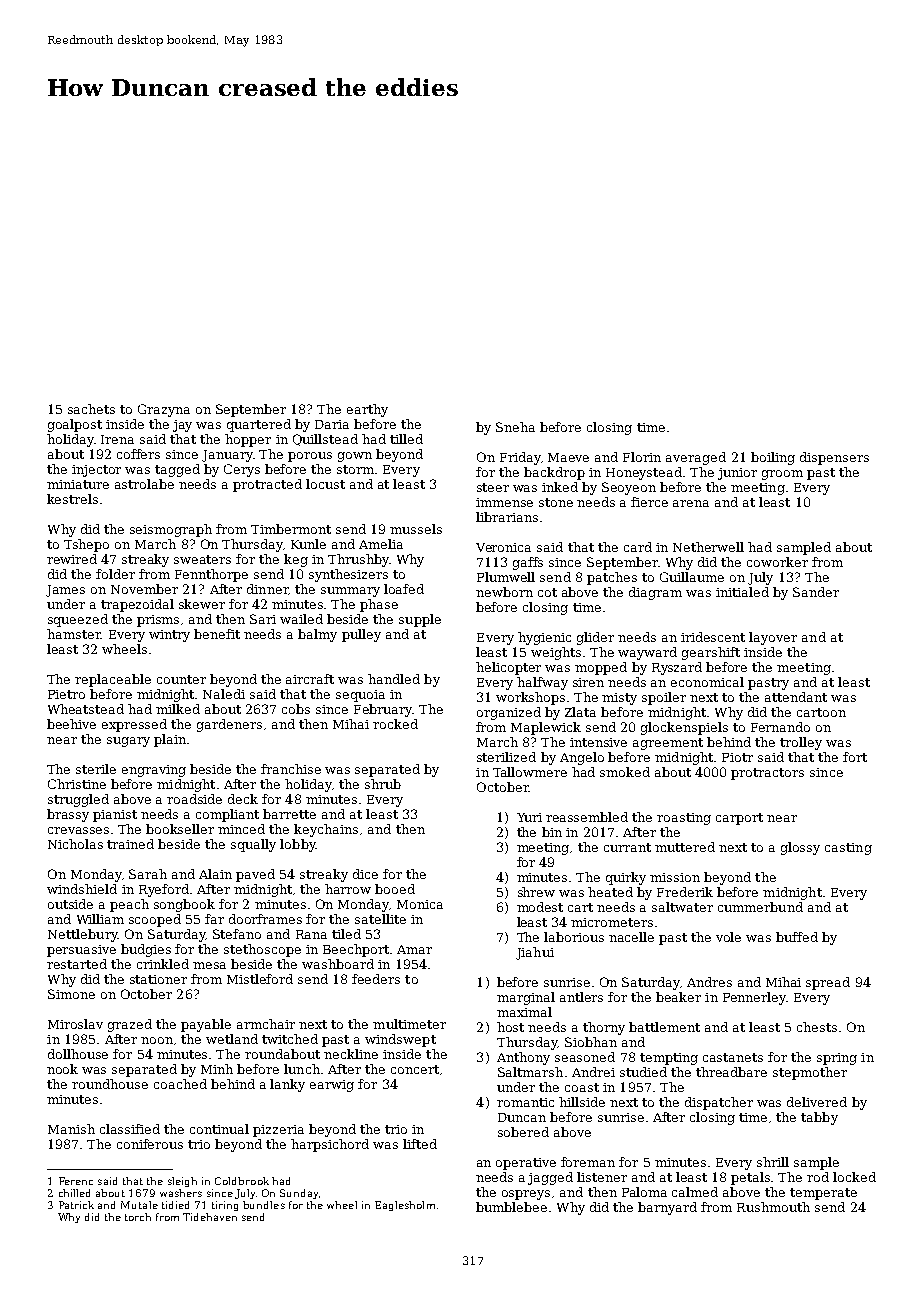  I want to click on Fernando, so click(780, 727).
